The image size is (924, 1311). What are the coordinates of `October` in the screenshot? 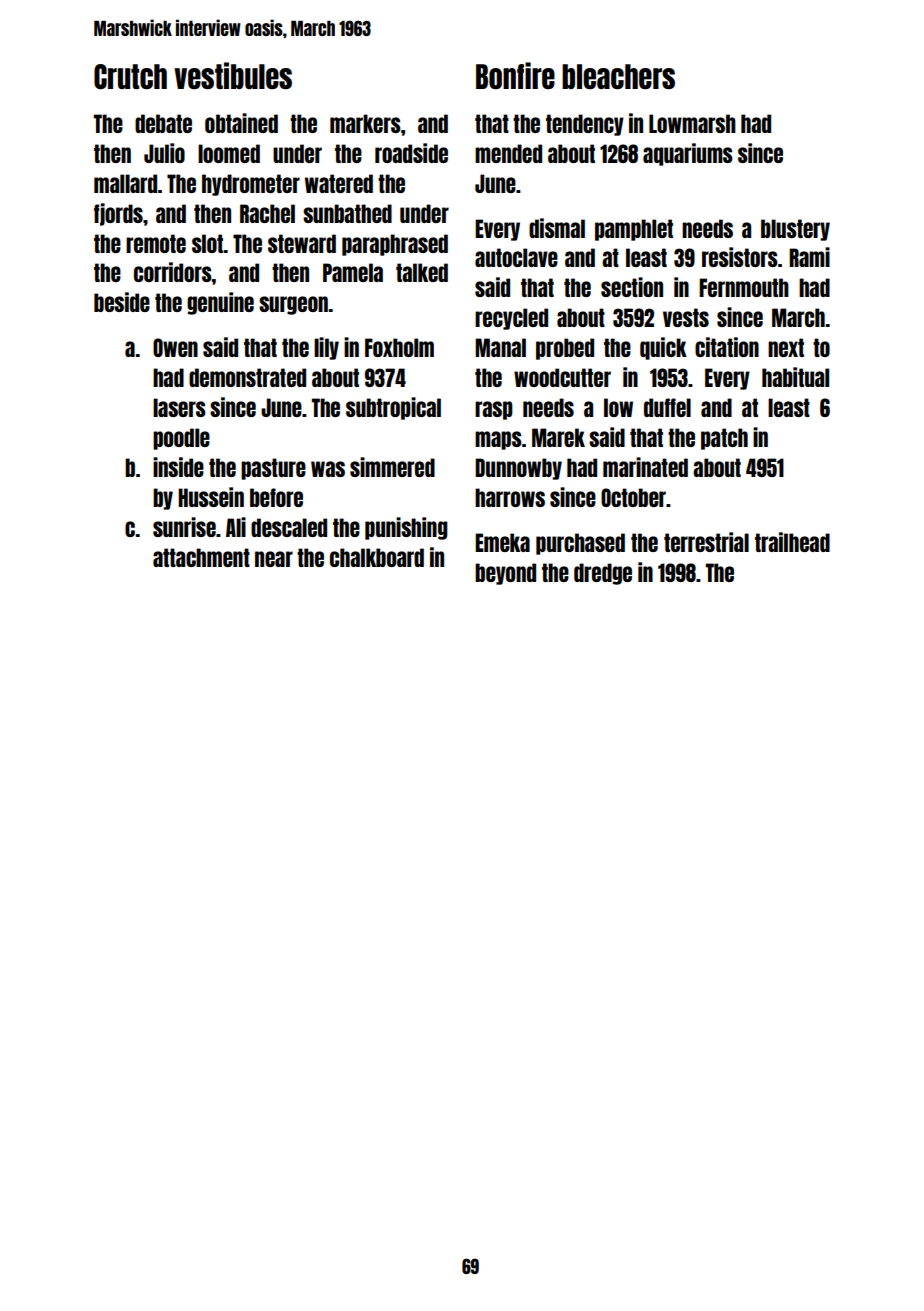 It's located at (633, 497).
